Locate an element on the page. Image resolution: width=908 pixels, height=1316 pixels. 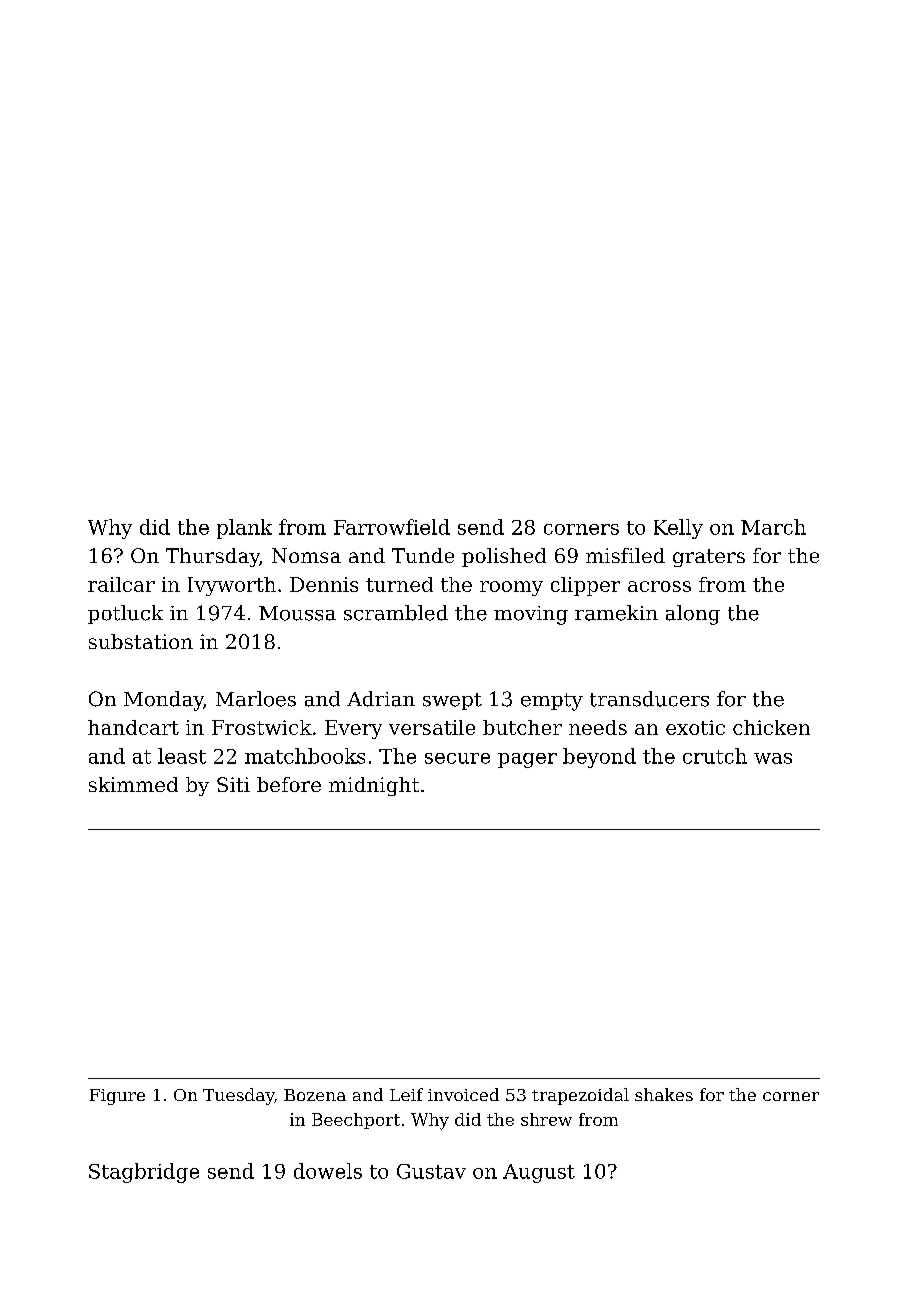
Tuesday is located at coordinates (238, 1096).
